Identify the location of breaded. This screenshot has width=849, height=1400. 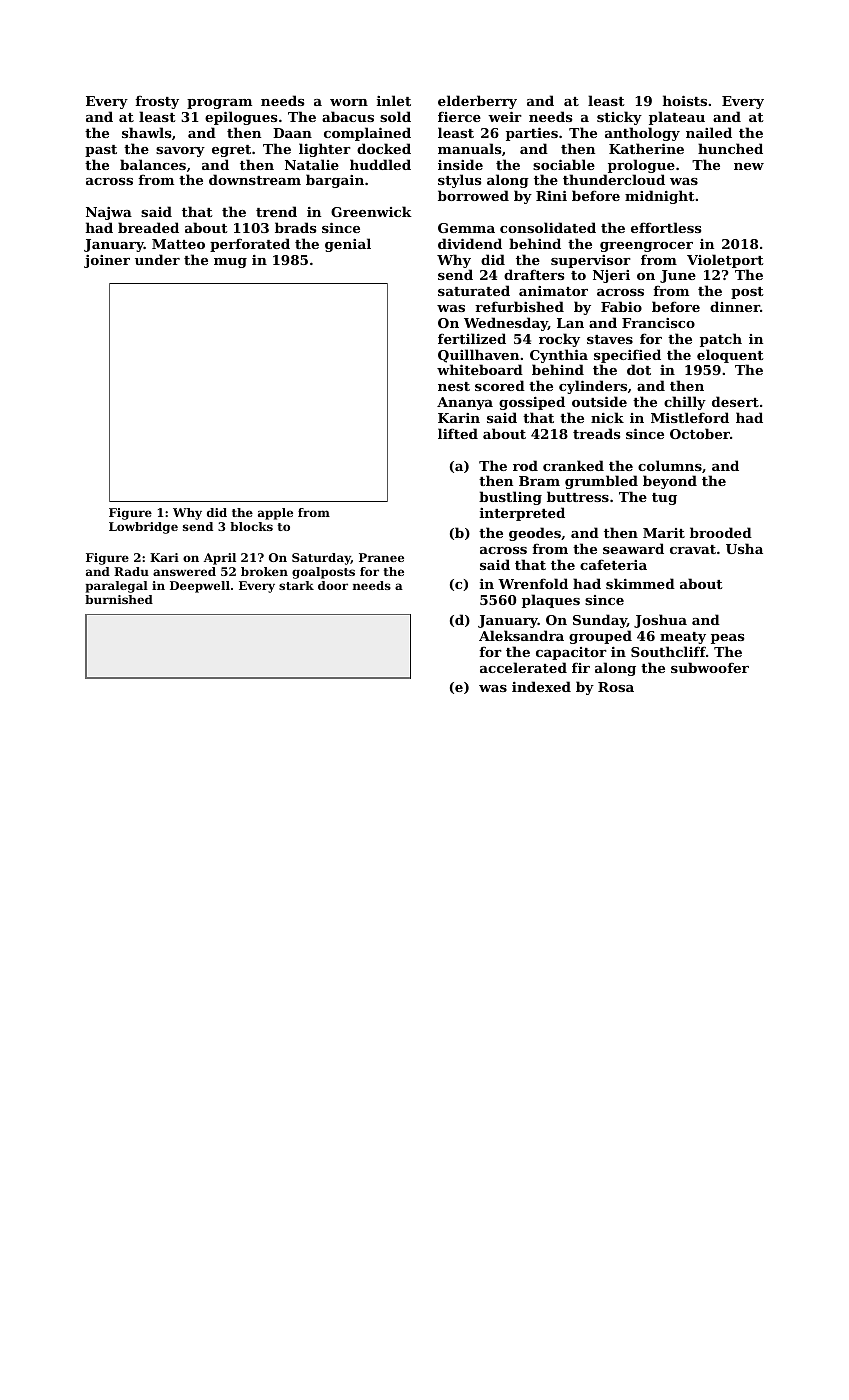
(148, 227).
